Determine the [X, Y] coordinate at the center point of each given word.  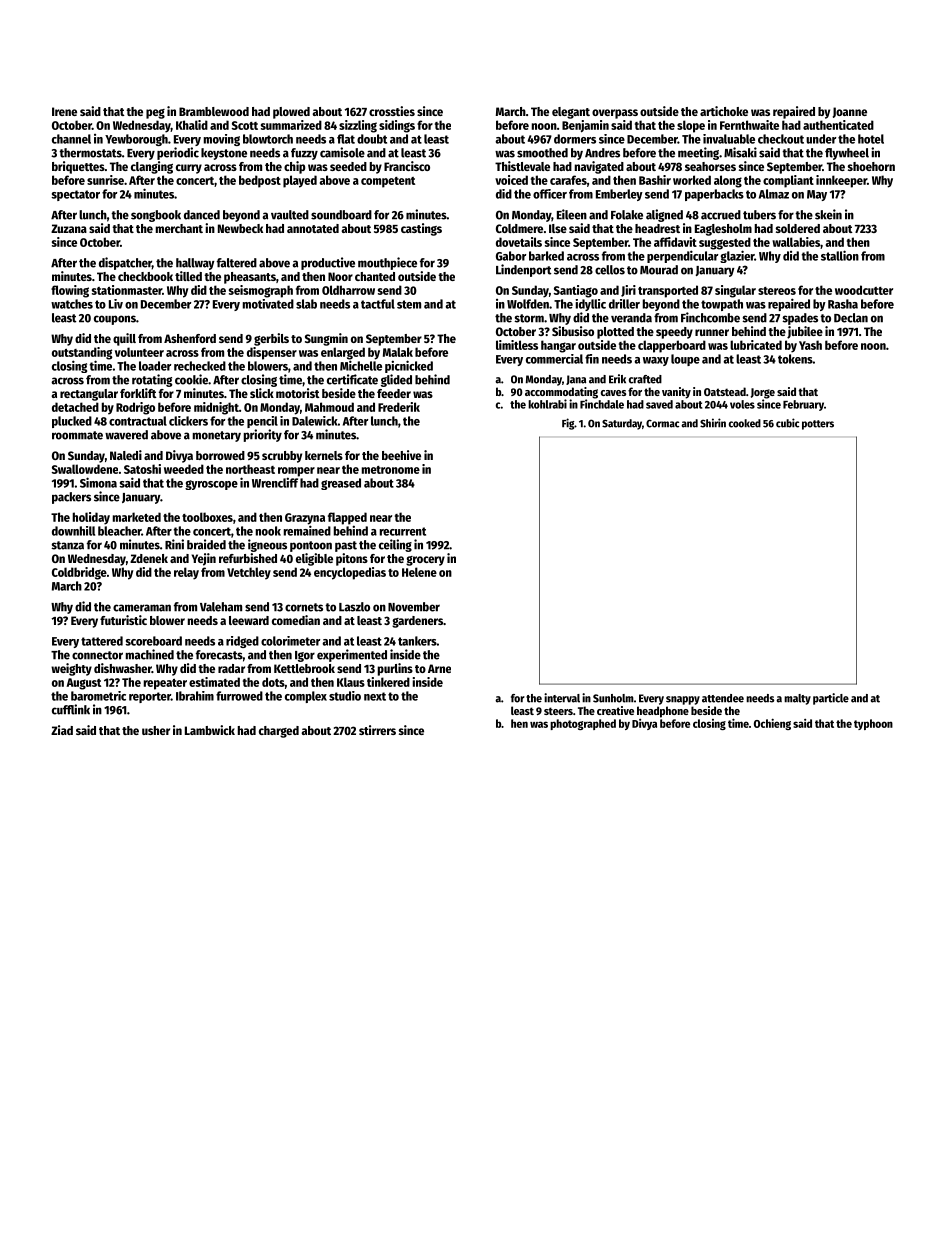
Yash [810, 345]
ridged [242, 642]
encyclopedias [350, 573]
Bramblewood [214, 111]
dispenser [272, 353]
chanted [375, 276]
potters [818, 425]
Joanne [850, 112]
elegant [571, 113]
